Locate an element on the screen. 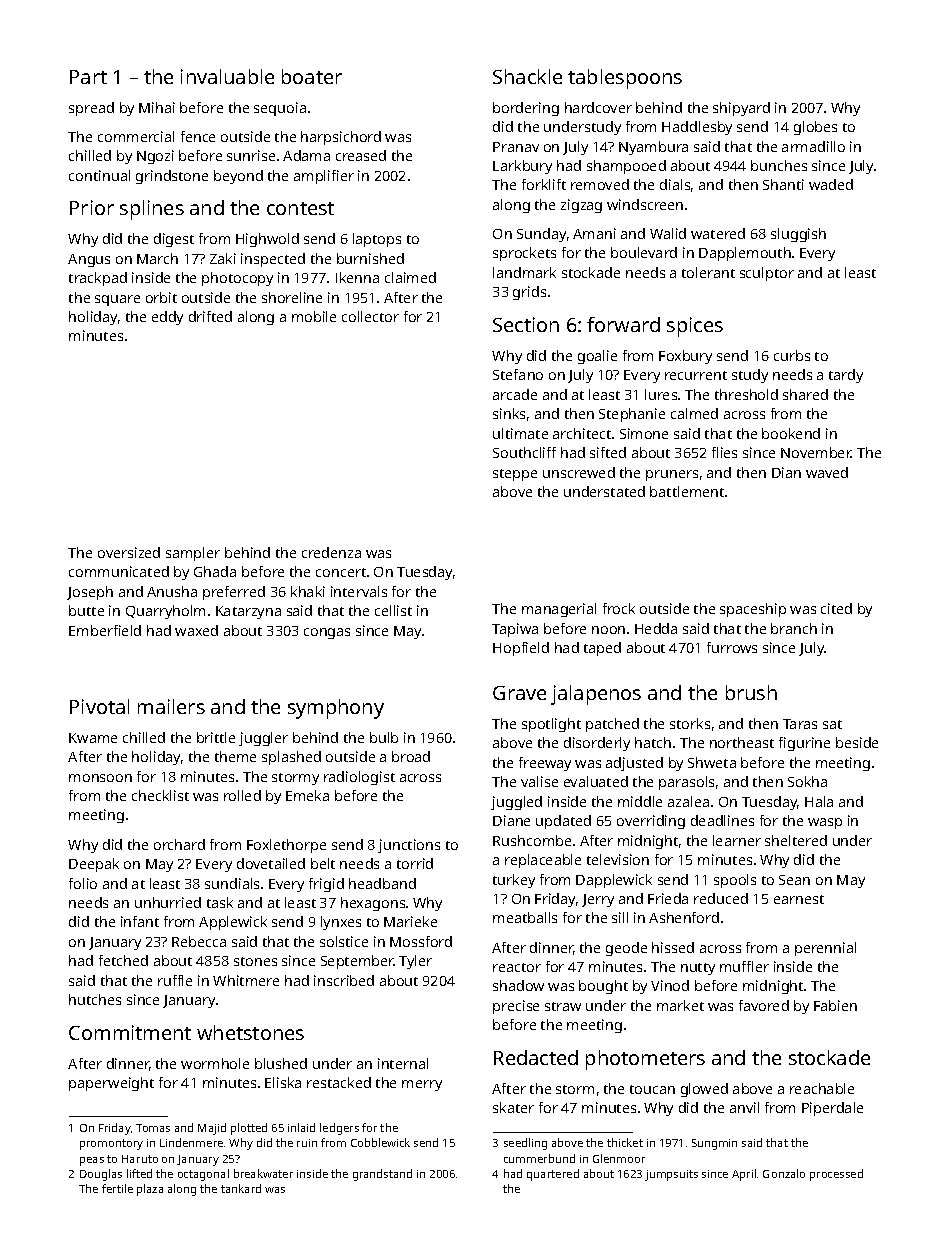 Image resolution: width=952 pixels, height=1233 pixels. paperweight is located at coordinates (111, 1084).
